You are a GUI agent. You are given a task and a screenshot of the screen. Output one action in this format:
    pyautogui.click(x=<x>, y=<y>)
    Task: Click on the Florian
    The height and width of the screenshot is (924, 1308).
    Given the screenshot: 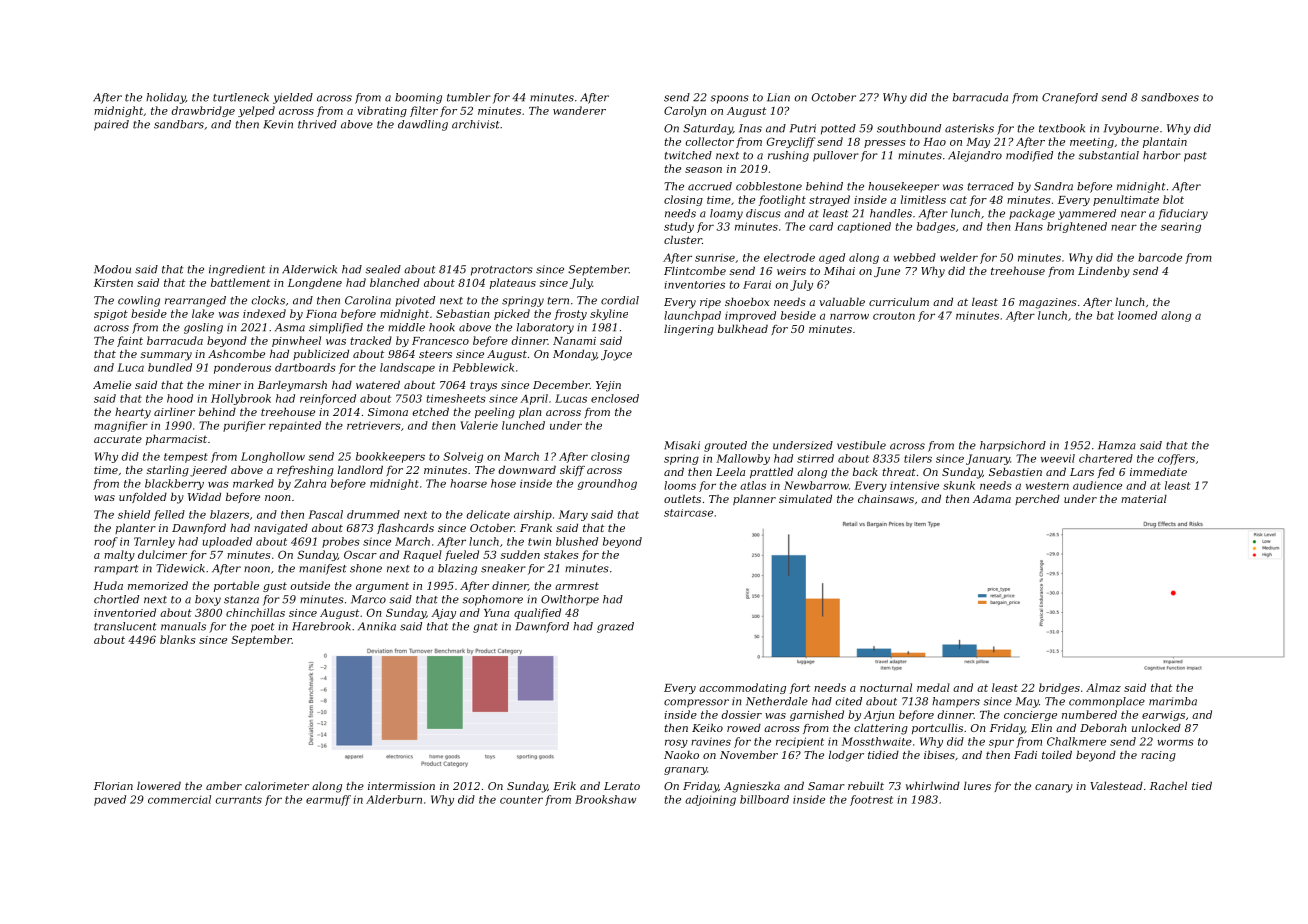 What is the action you would take?
    pyautogui.click(x=113, y=785)
